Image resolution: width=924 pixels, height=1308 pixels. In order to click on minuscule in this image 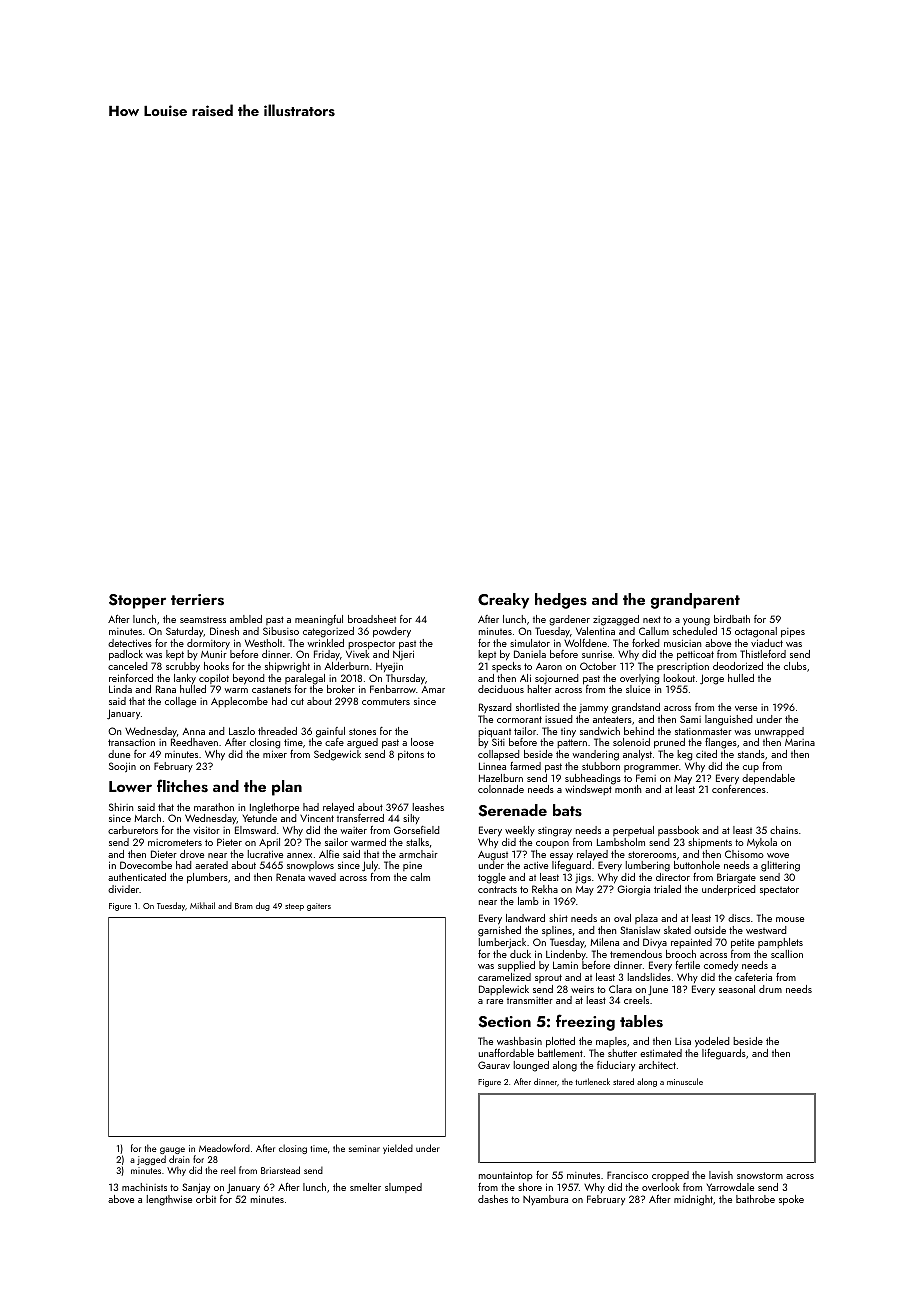, I will do `click(685, 1081)`.
